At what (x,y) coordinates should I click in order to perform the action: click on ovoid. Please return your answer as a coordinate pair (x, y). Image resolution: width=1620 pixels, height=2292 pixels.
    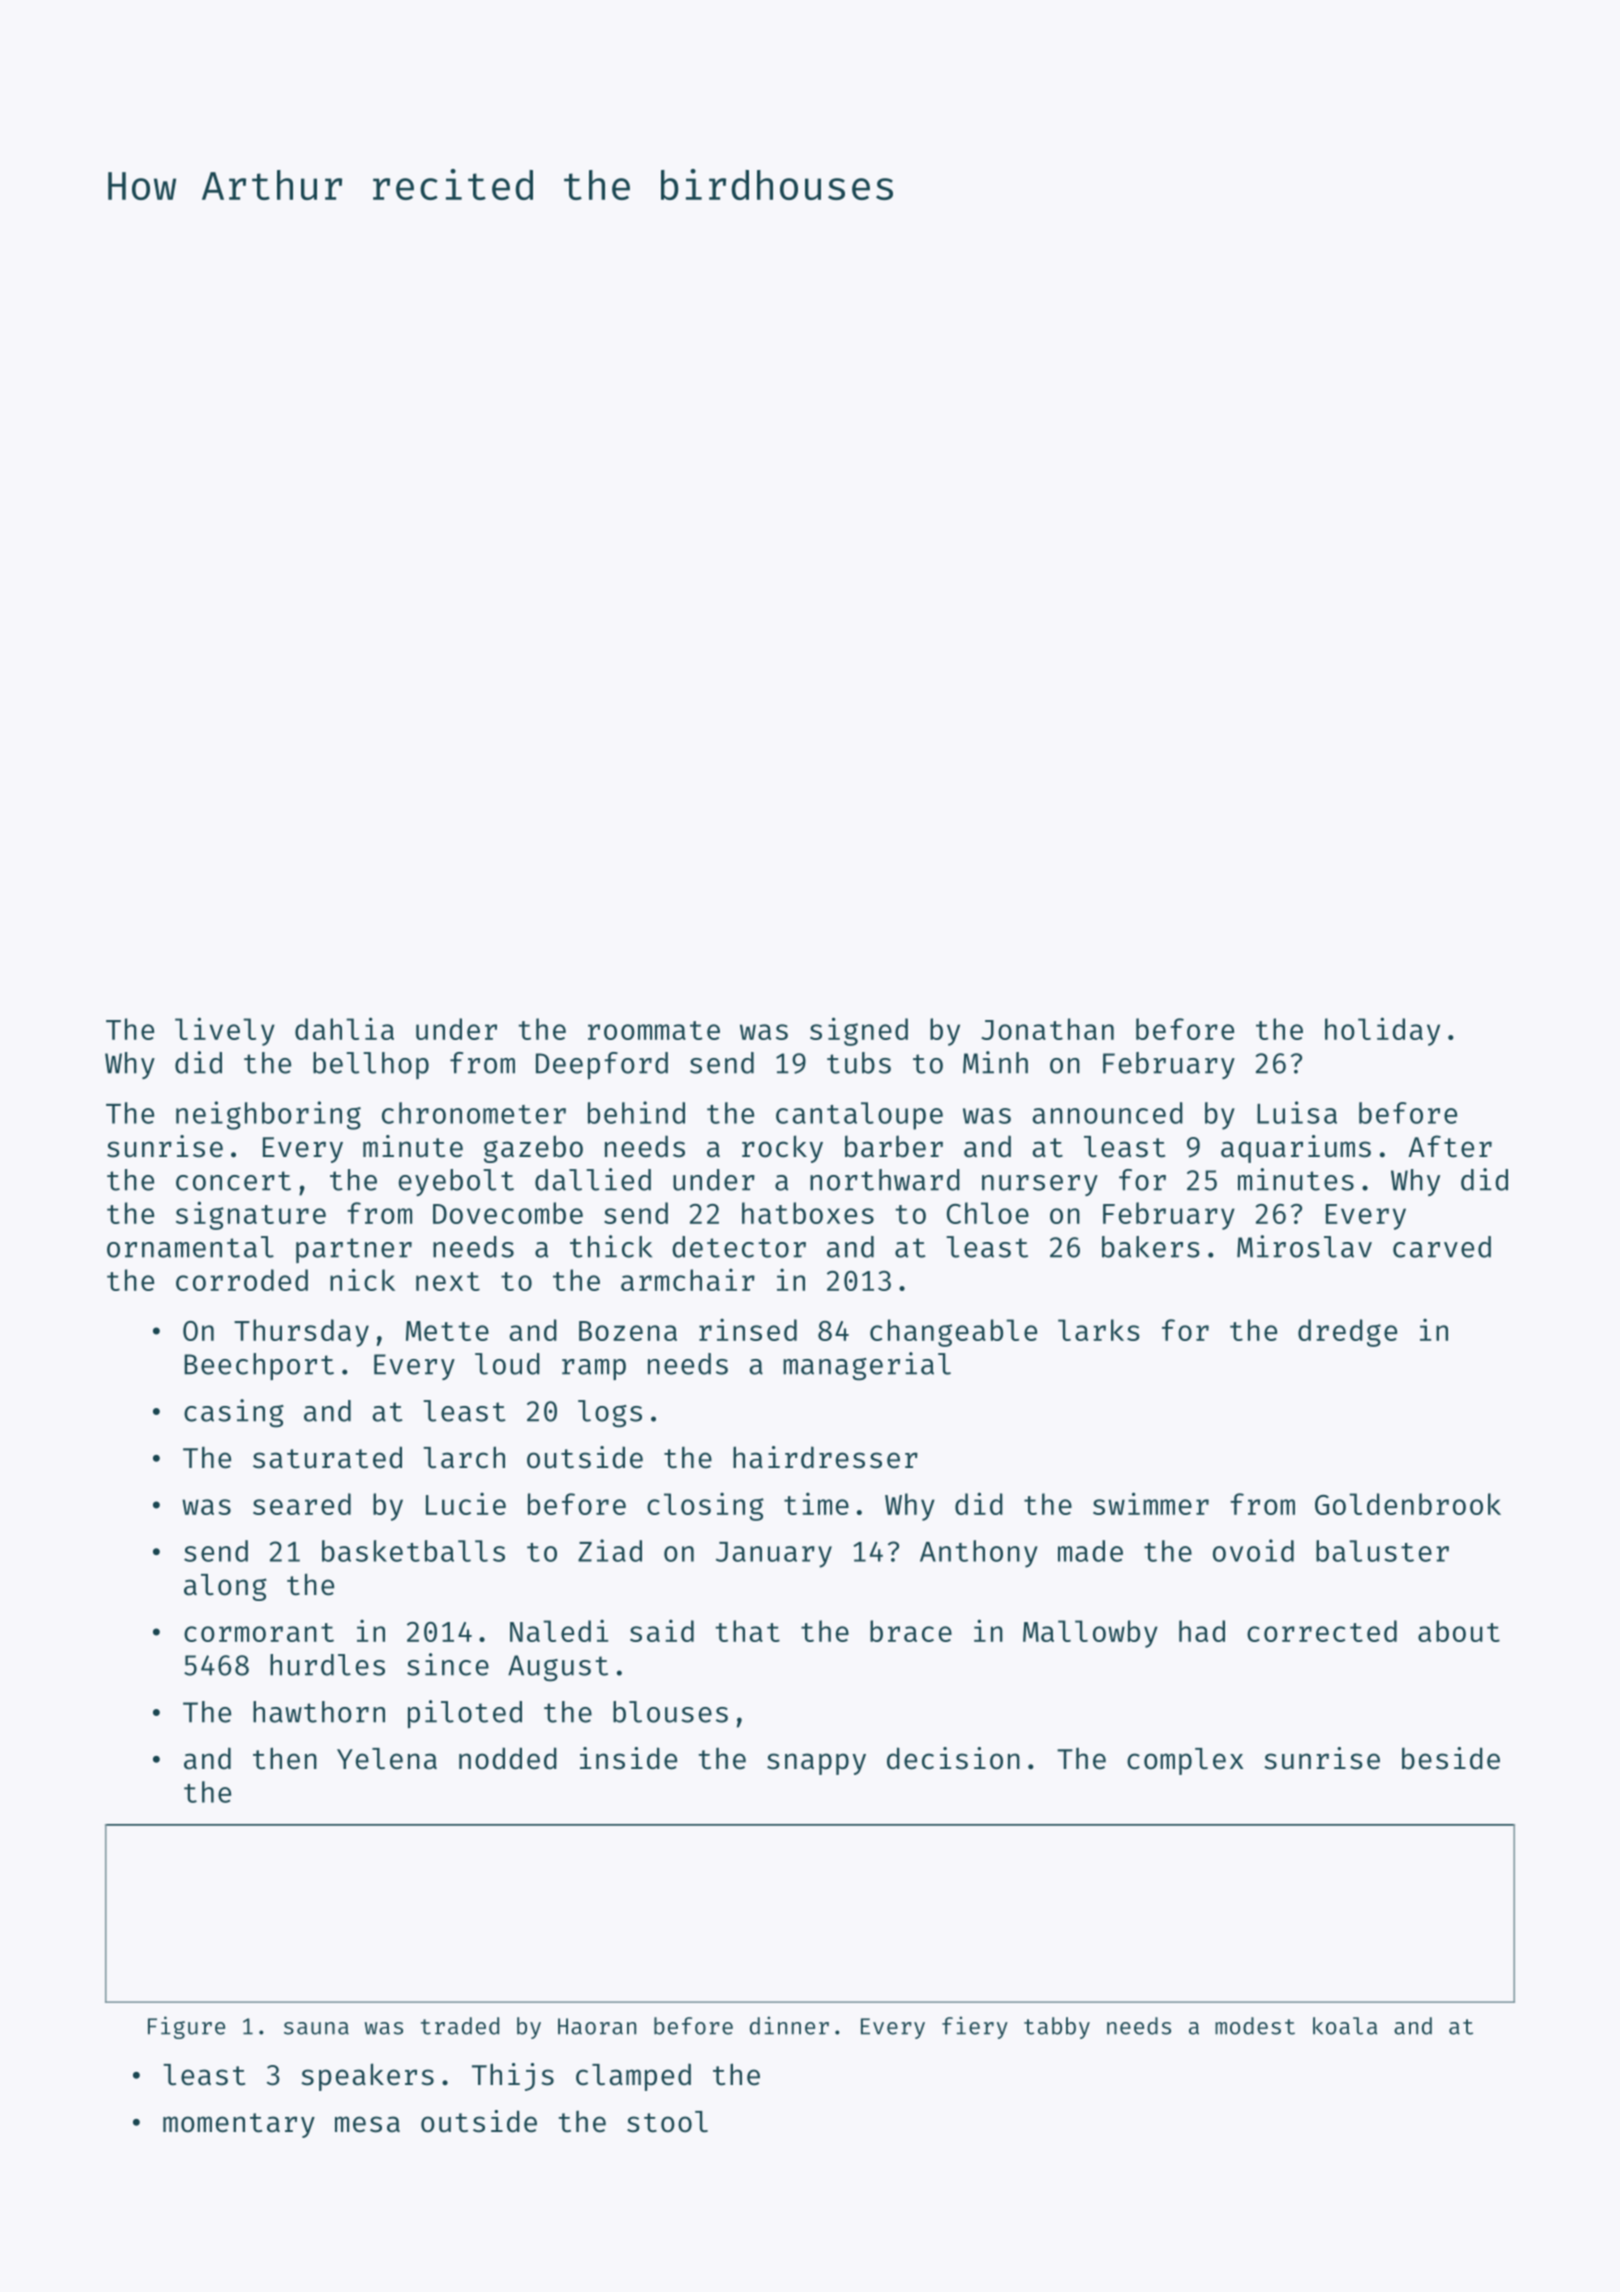
    Looking at the image, I should click on (1253, 1550).
